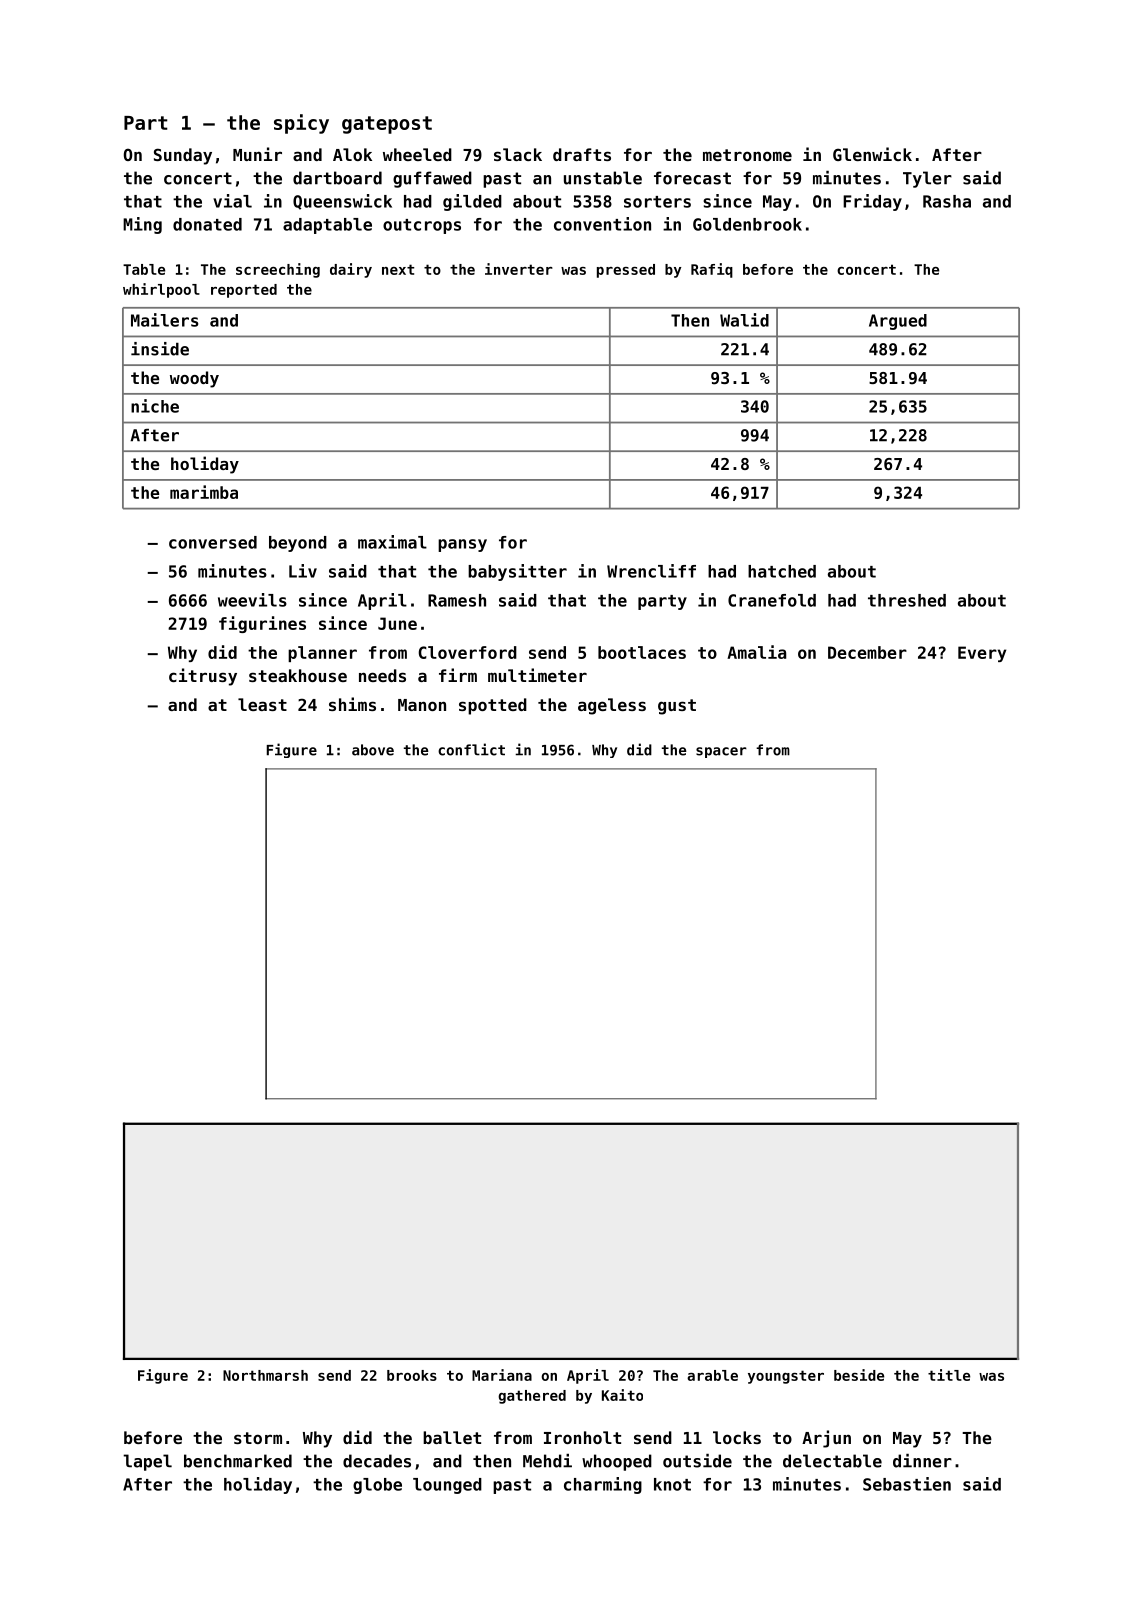 Image resolution: width=1142 pixels, height=1622 pixels. I want to click on conflict, so click(471, 749).
